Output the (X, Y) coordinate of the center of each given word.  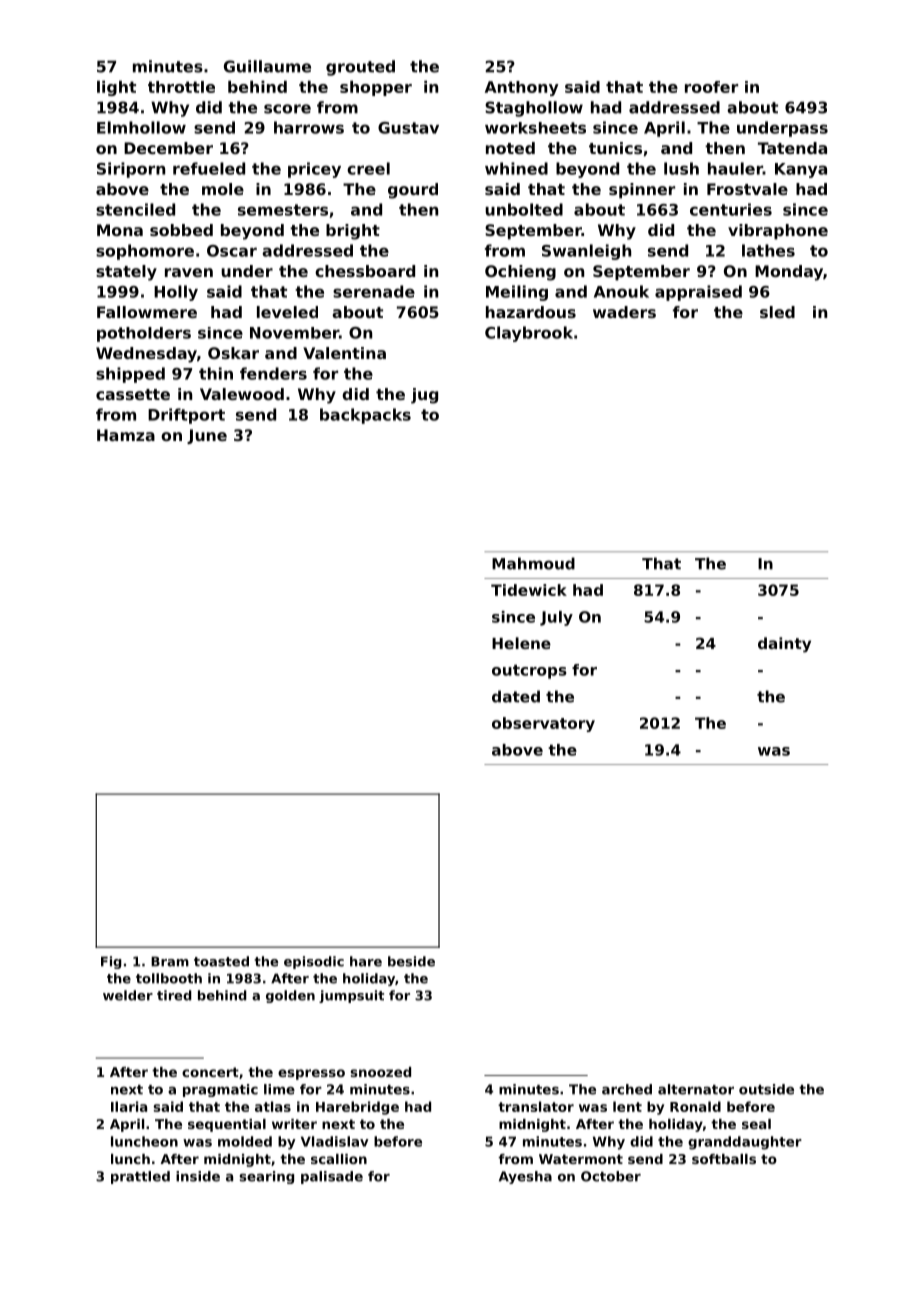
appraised (698, 293)
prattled (140, 1177)
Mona (120, 230)
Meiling (517, 293)
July (556, 618)
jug (424, 396)
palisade (332, 1177)
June (207, 436)
